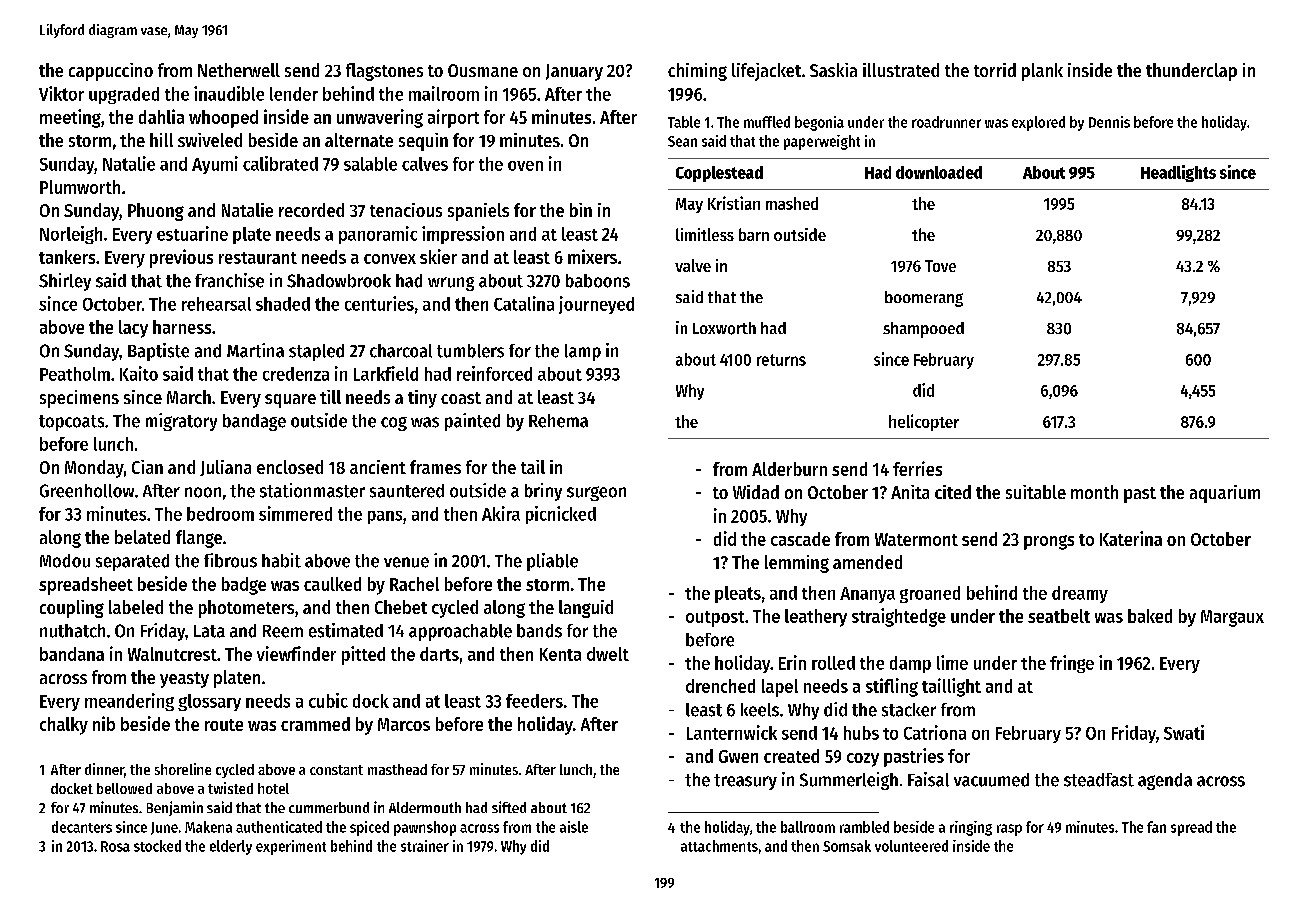 This screenshot has height=924, width=1308. Describe the element at coordinates (65, 561) in the screenshot. I see `Modou` at that location.
